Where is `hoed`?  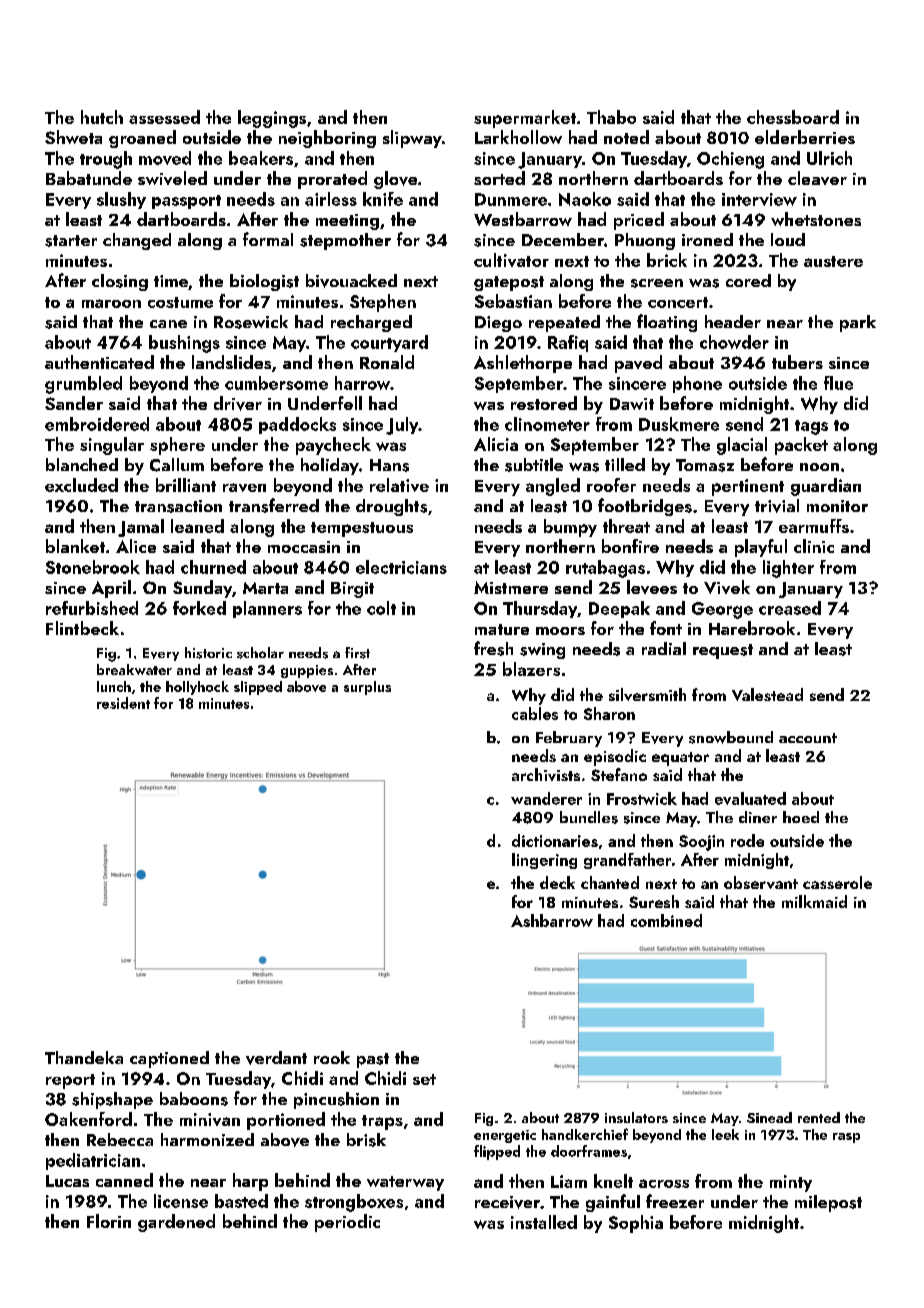
hoed is located at coordinates (801, 817).
